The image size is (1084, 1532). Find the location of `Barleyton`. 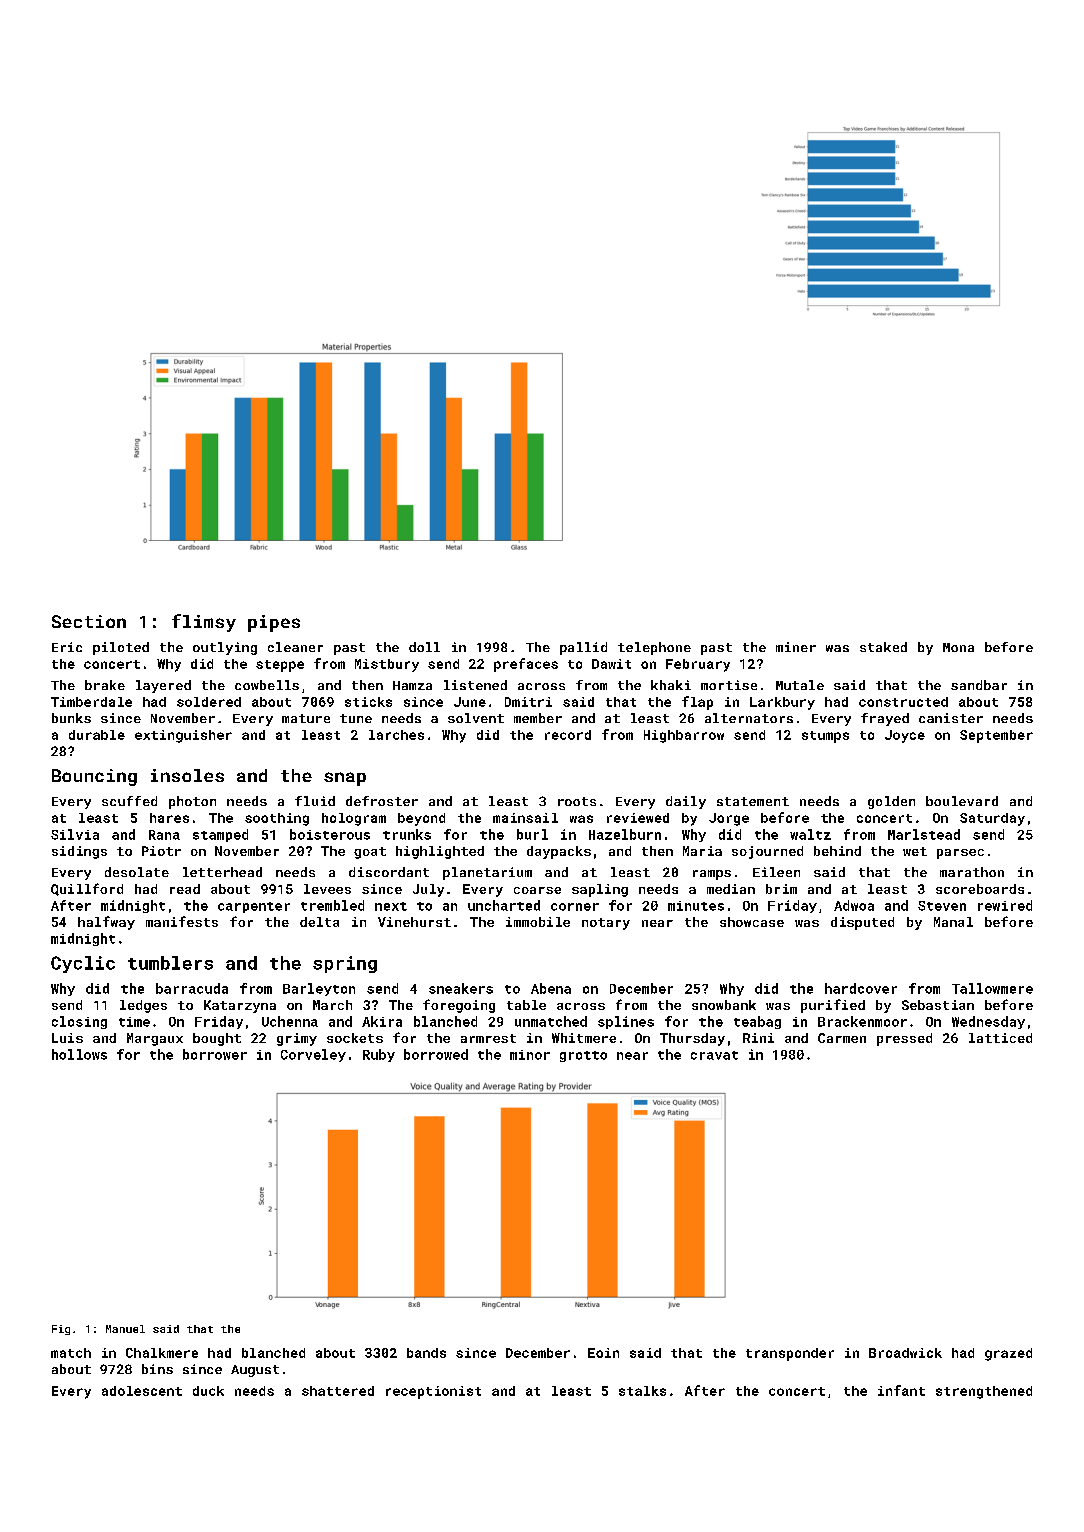

Barleyton is located at coordinates (319, 989).
